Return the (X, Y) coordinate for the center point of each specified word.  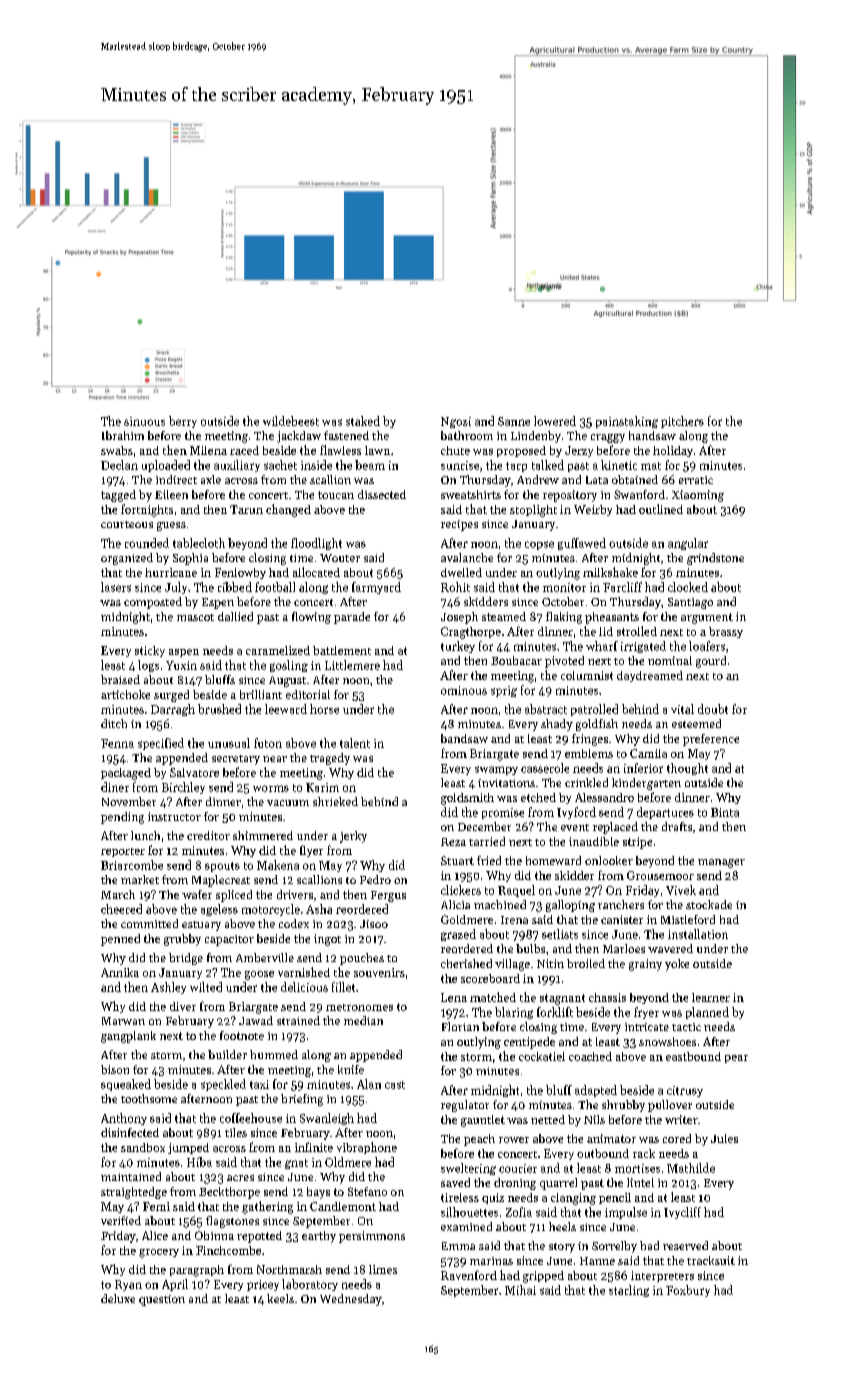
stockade (709, 904)
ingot (327, 940)
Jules (724, 1138)
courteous (127, 524)
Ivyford (576, 813)
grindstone (715, 559)
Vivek (681, 890)
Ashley (168, 988)
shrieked (335, 801)
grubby (182, 940)
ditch (114, 723)
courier (518, 1168)
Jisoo (374, 924)
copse (539, 545)
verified (121, 1220)
